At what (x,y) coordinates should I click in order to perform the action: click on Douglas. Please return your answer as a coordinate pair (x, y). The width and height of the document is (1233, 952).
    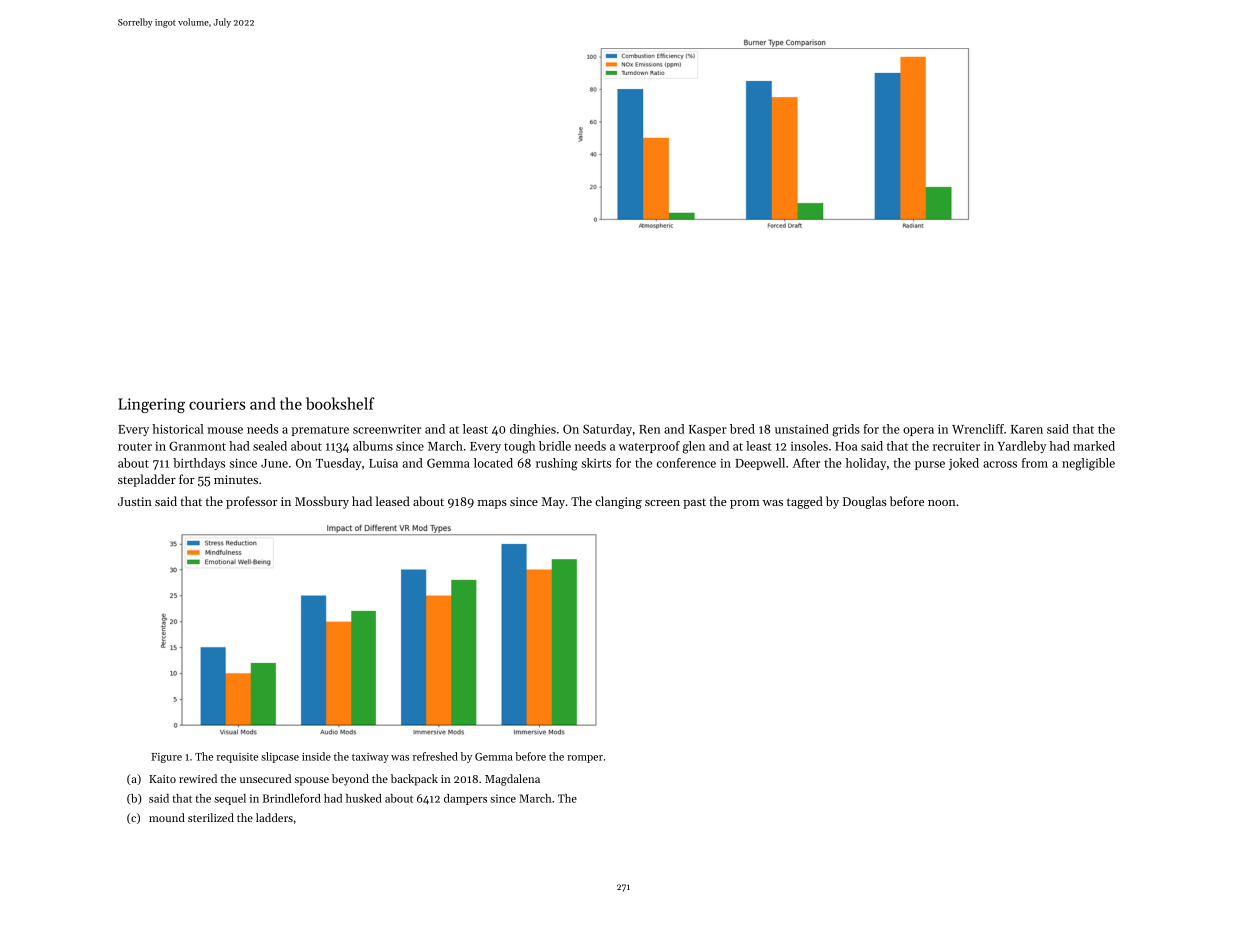
    Looking at the image, I should click on (865, 502).
